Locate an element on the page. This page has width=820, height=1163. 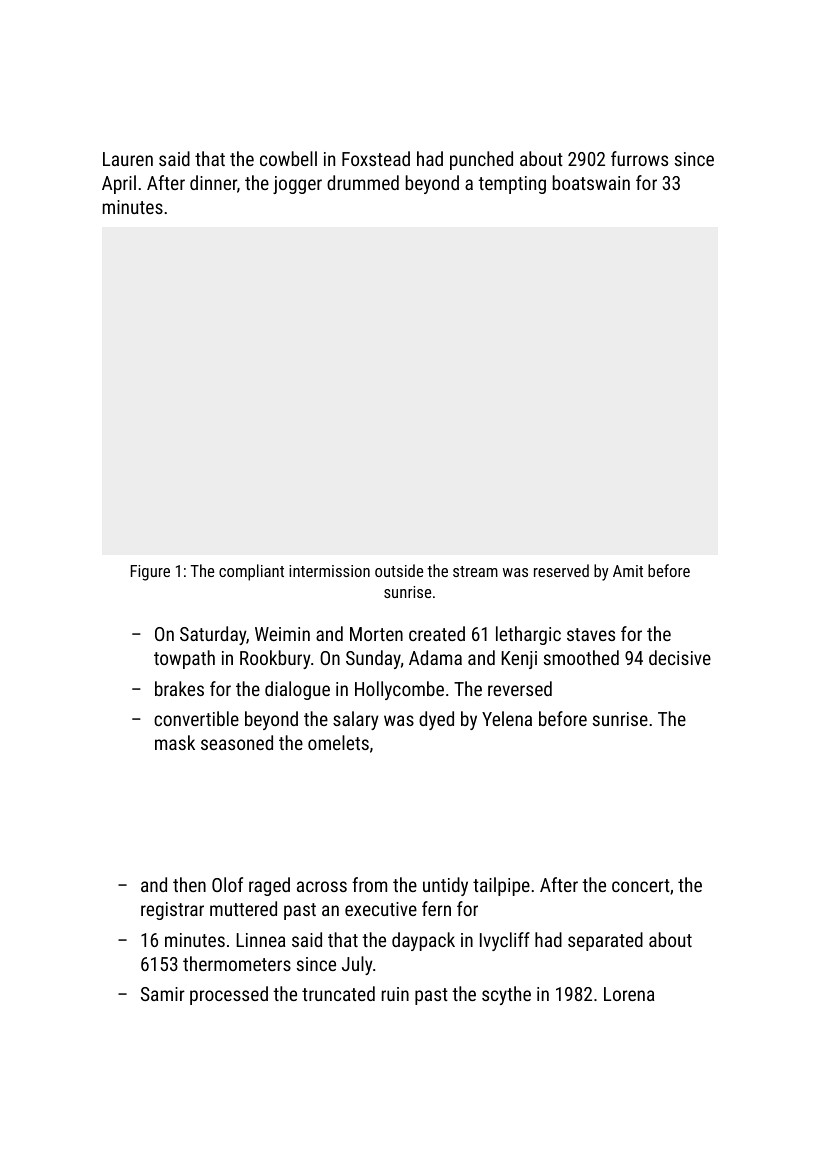
boatswain is located at coordinates (591, 182).
